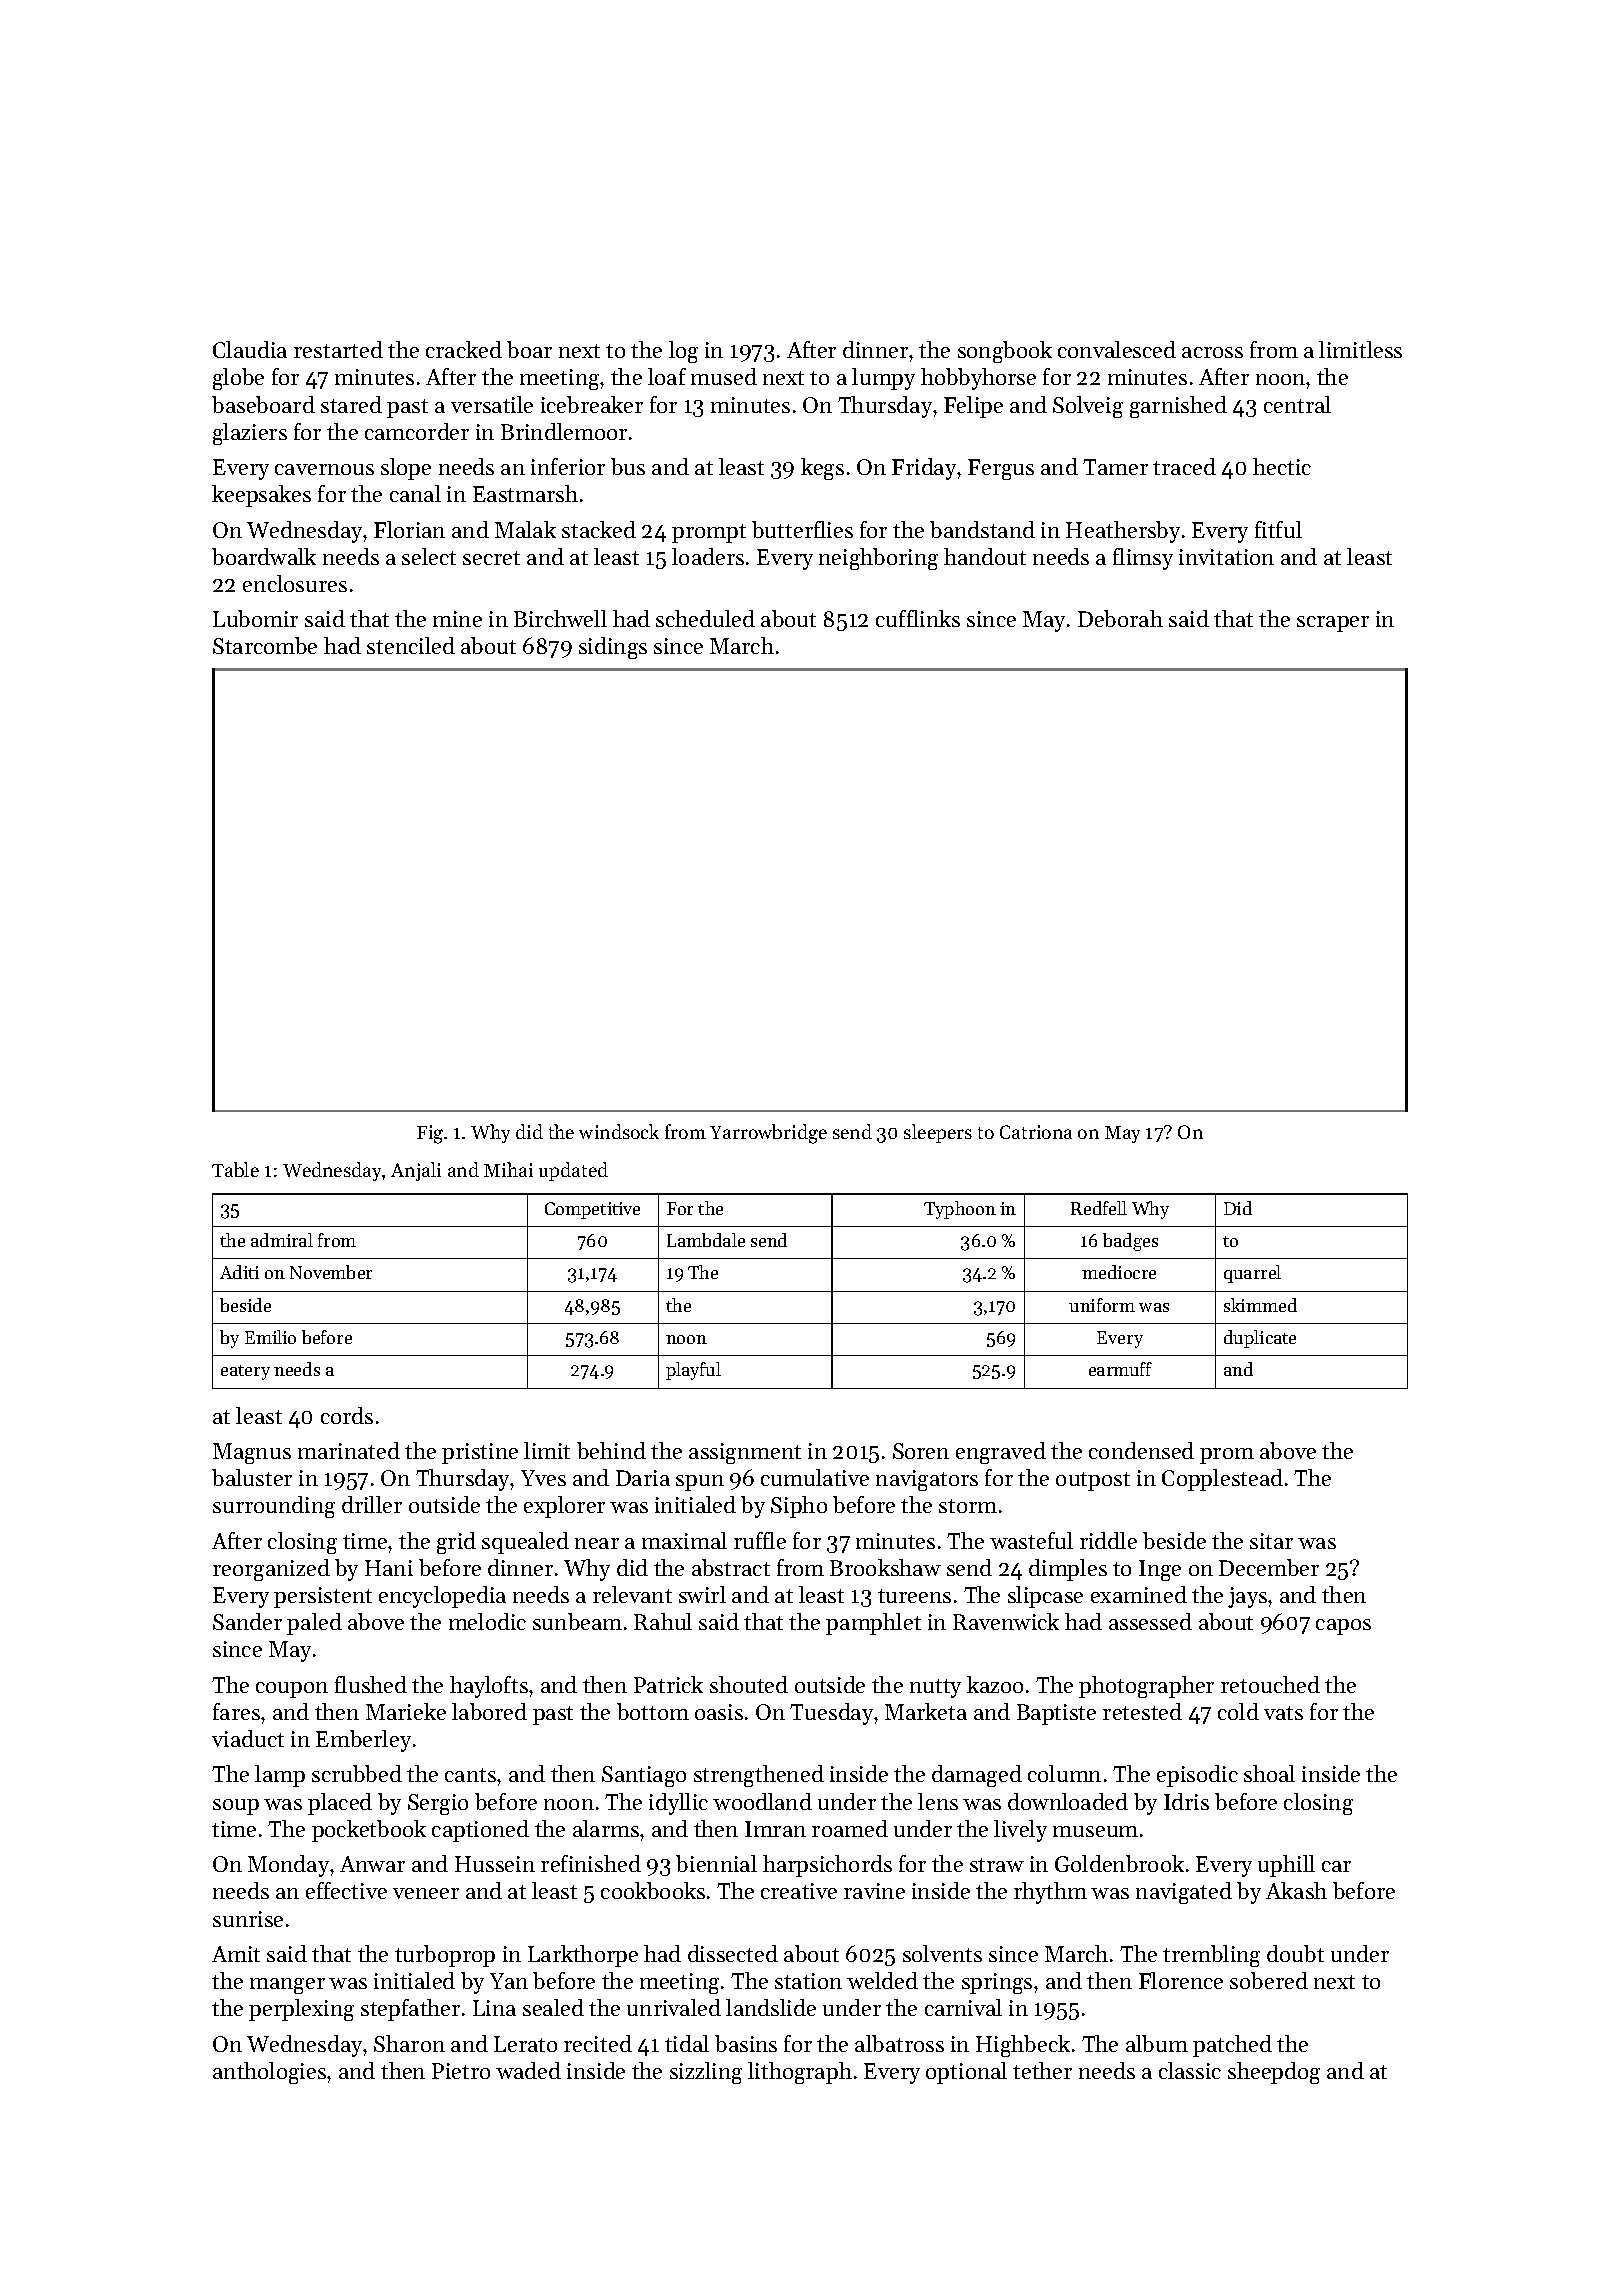  Describe the element at coordinates (995, 1684) in the screenshot. I see `kazoo` at that location.
